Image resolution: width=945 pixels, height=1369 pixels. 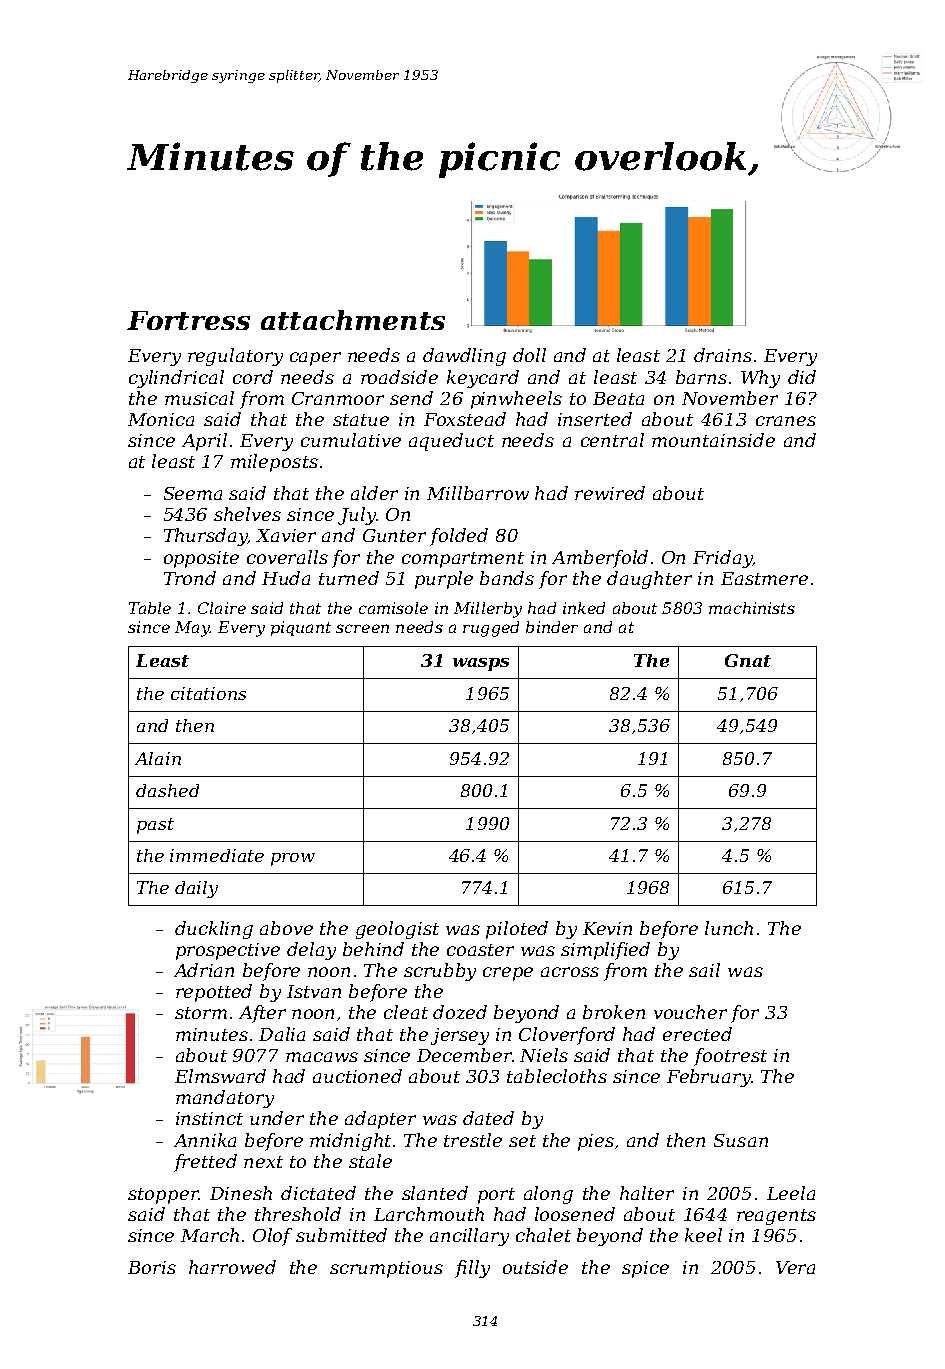 What do you see at coordinates (752, 608) in the image?
I see `machinists` at bounding box center [752, 608].
